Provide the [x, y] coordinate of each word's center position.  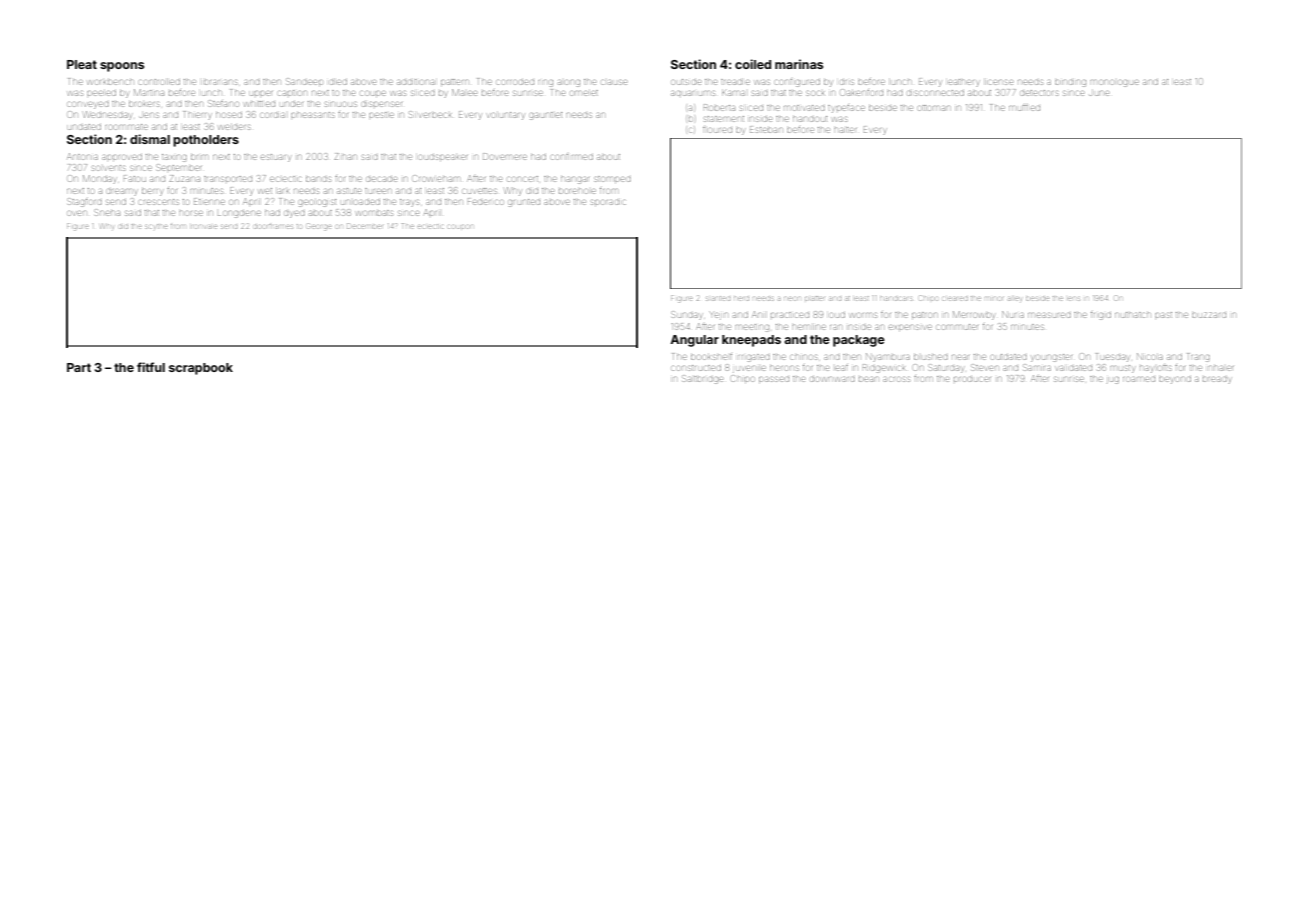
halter [845, 130]
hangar [575, 180]
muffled [1024, 108]
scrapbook [201, 369]
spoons [122, 67]
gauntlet [546, 116]
